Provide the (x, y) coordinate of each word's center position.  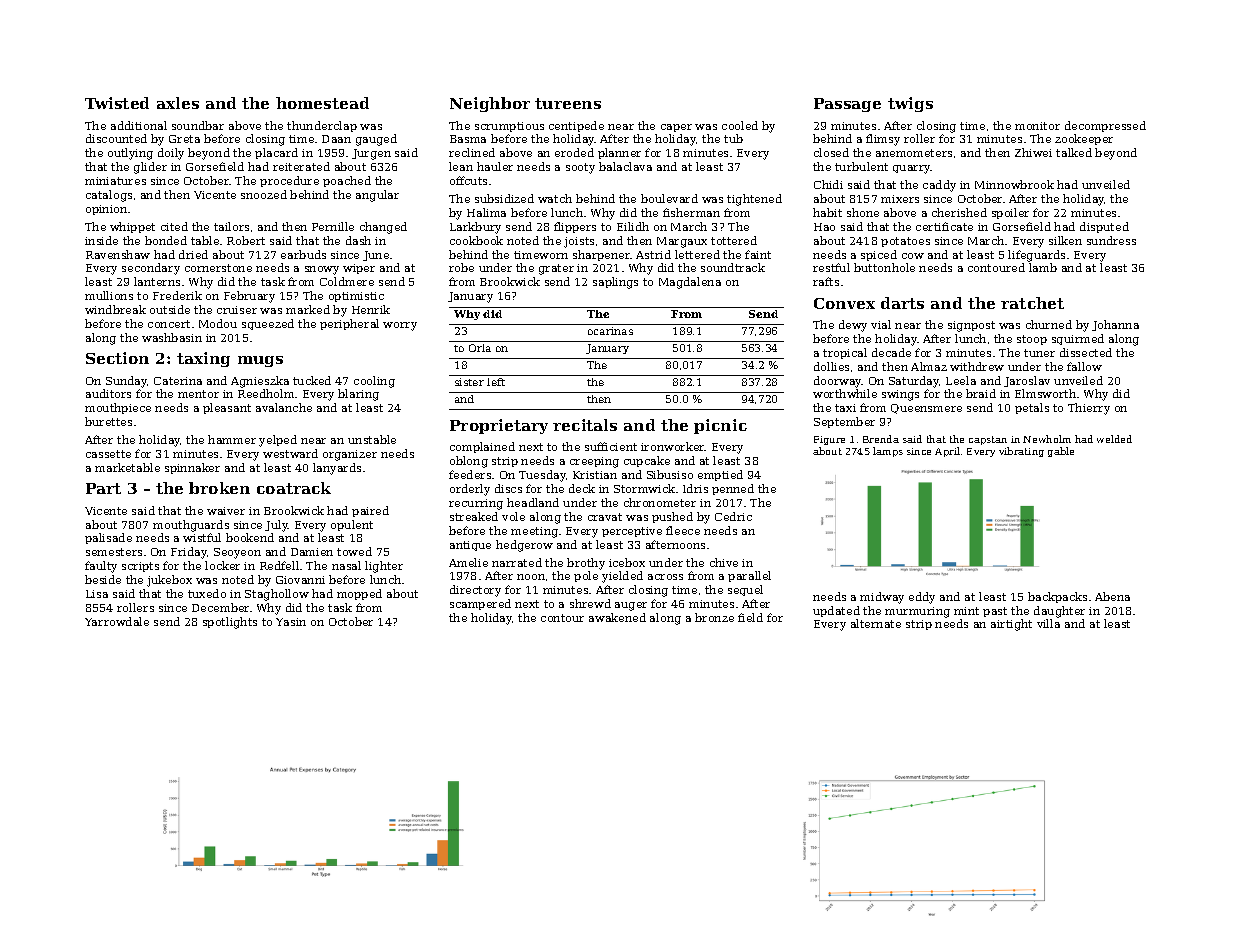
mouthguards (191, 526)
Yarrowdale (117, 621)
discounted (116, 138)
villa (1048, 623)
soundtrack (733, 267)
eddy (922, 598)
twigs (910, 104)
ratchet (1032, 303)
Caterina (178, 381)
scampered (480, 604)
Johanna (1115, 325)
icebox (627, 562)
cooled (740, 125)
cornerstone (218, 268)
